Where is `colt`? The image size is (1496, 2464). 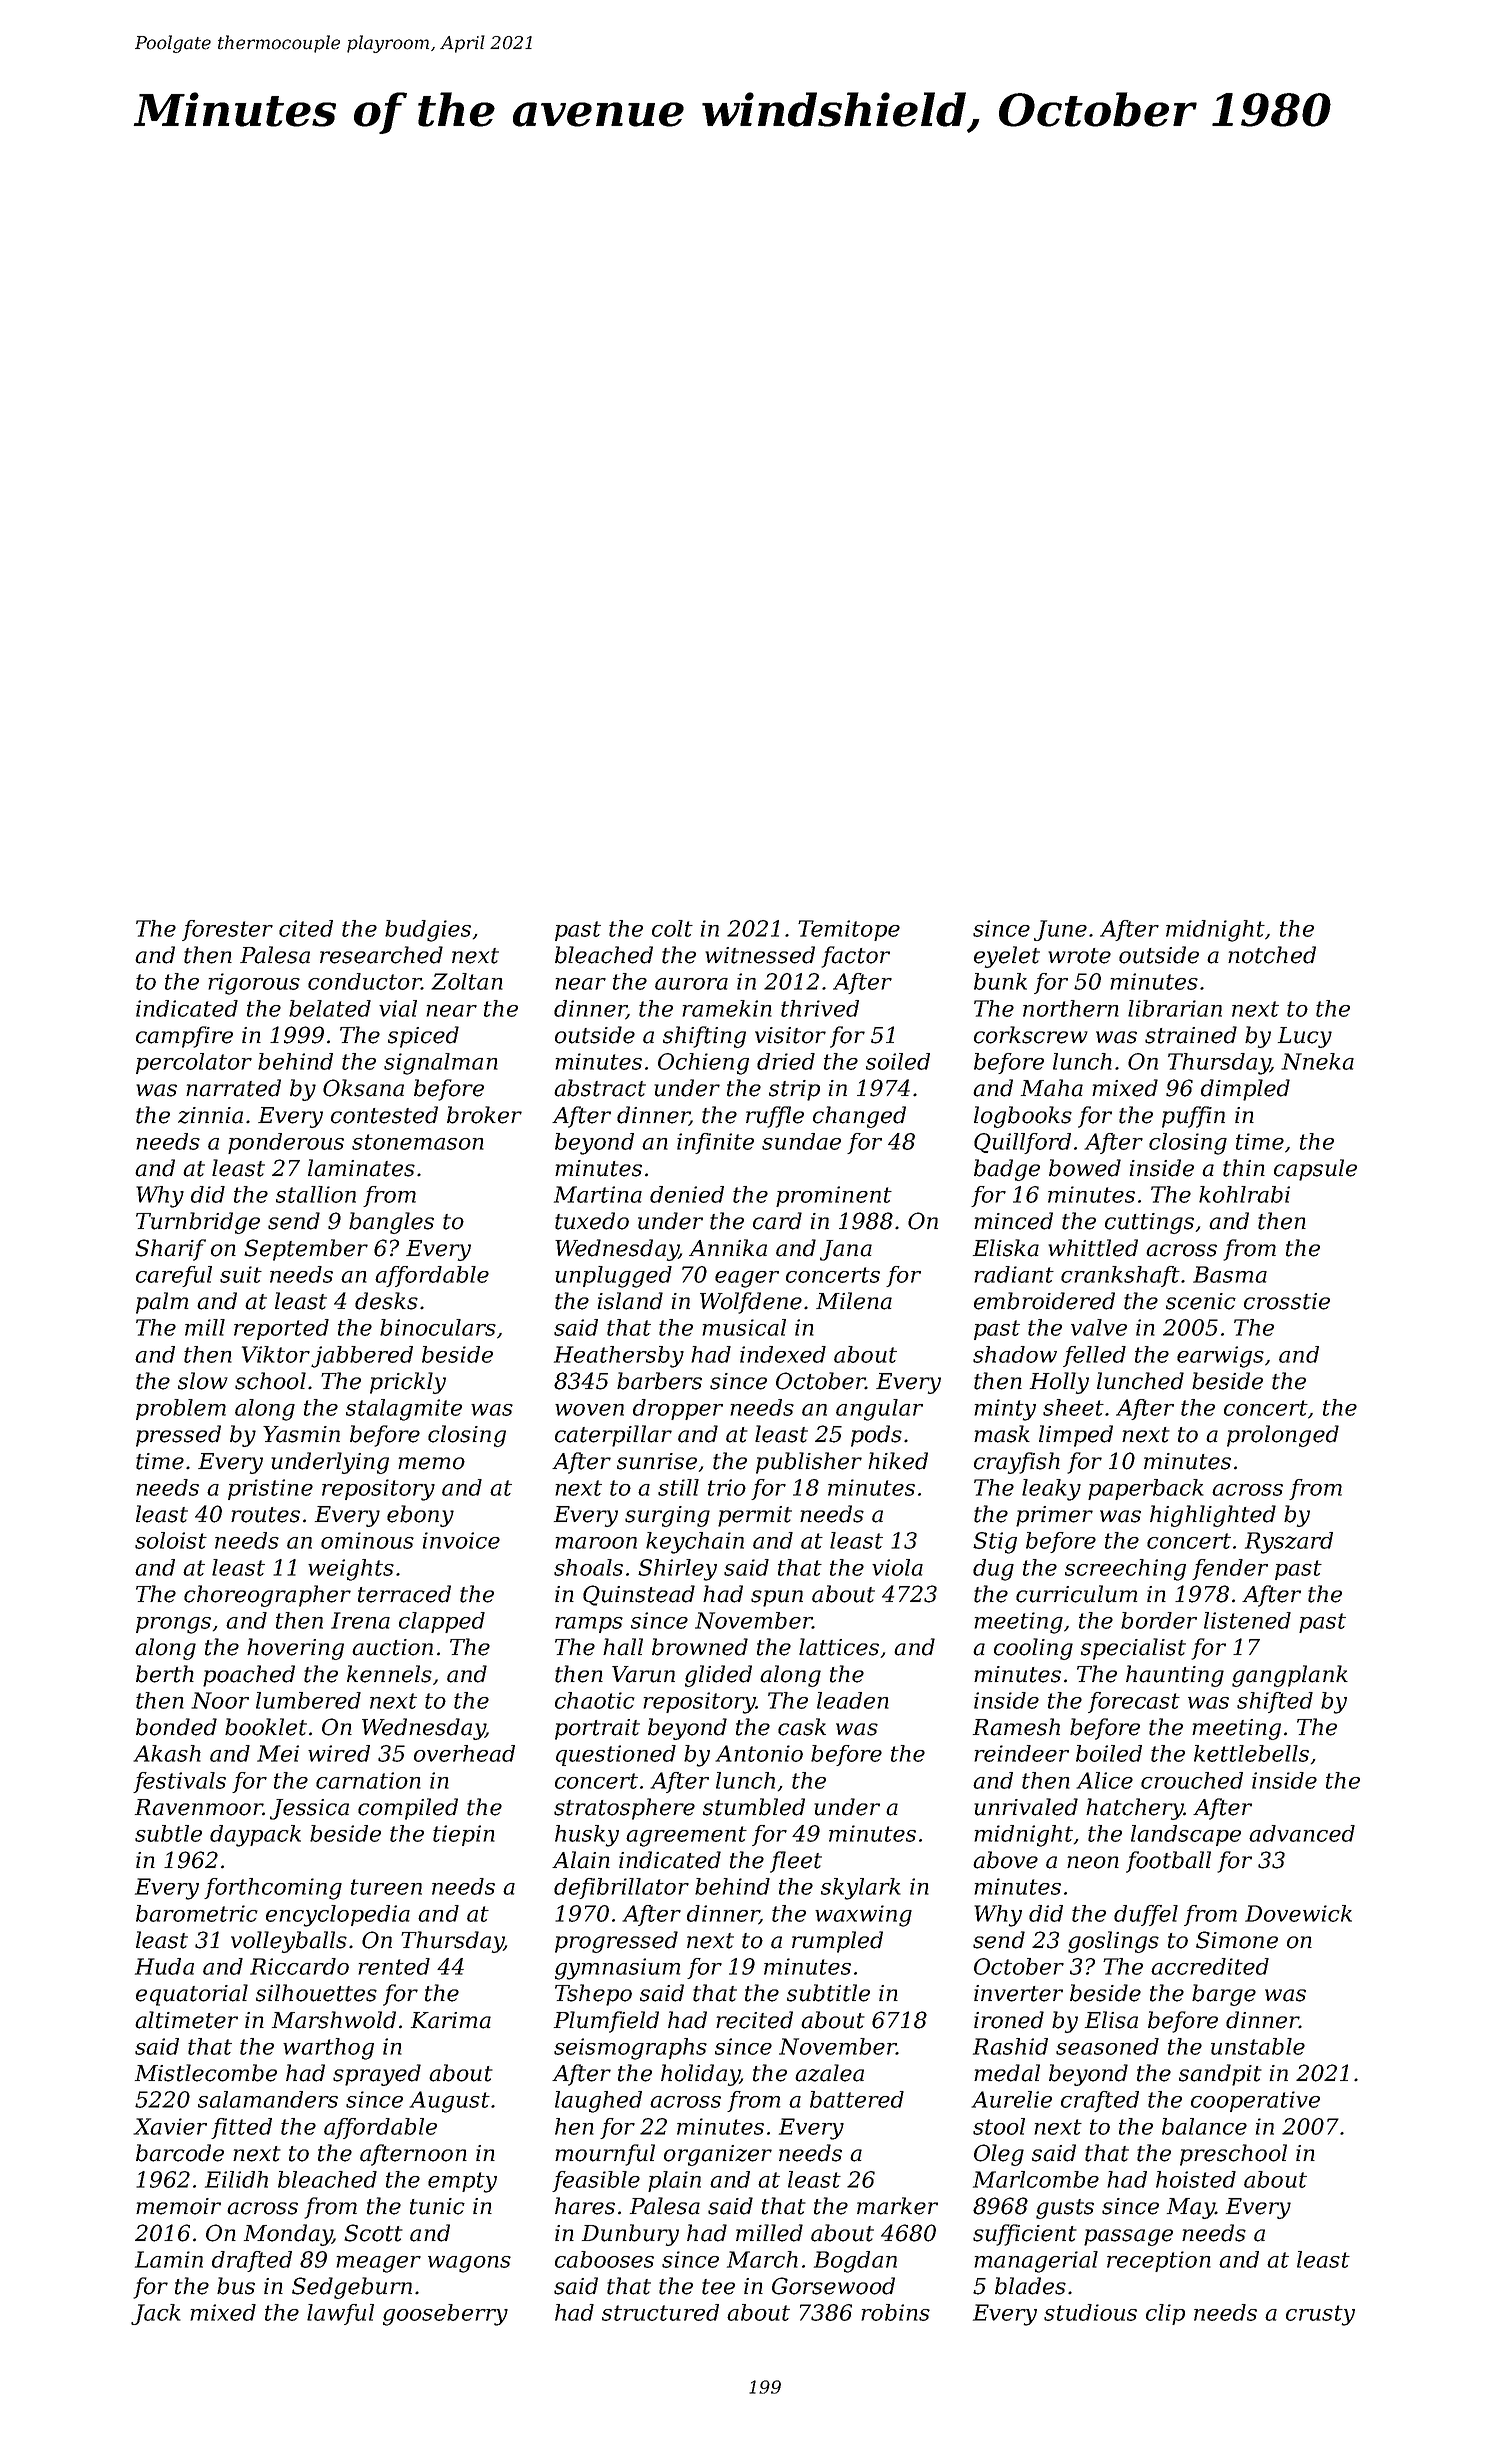
colt is located at coordinates (672, 928).
